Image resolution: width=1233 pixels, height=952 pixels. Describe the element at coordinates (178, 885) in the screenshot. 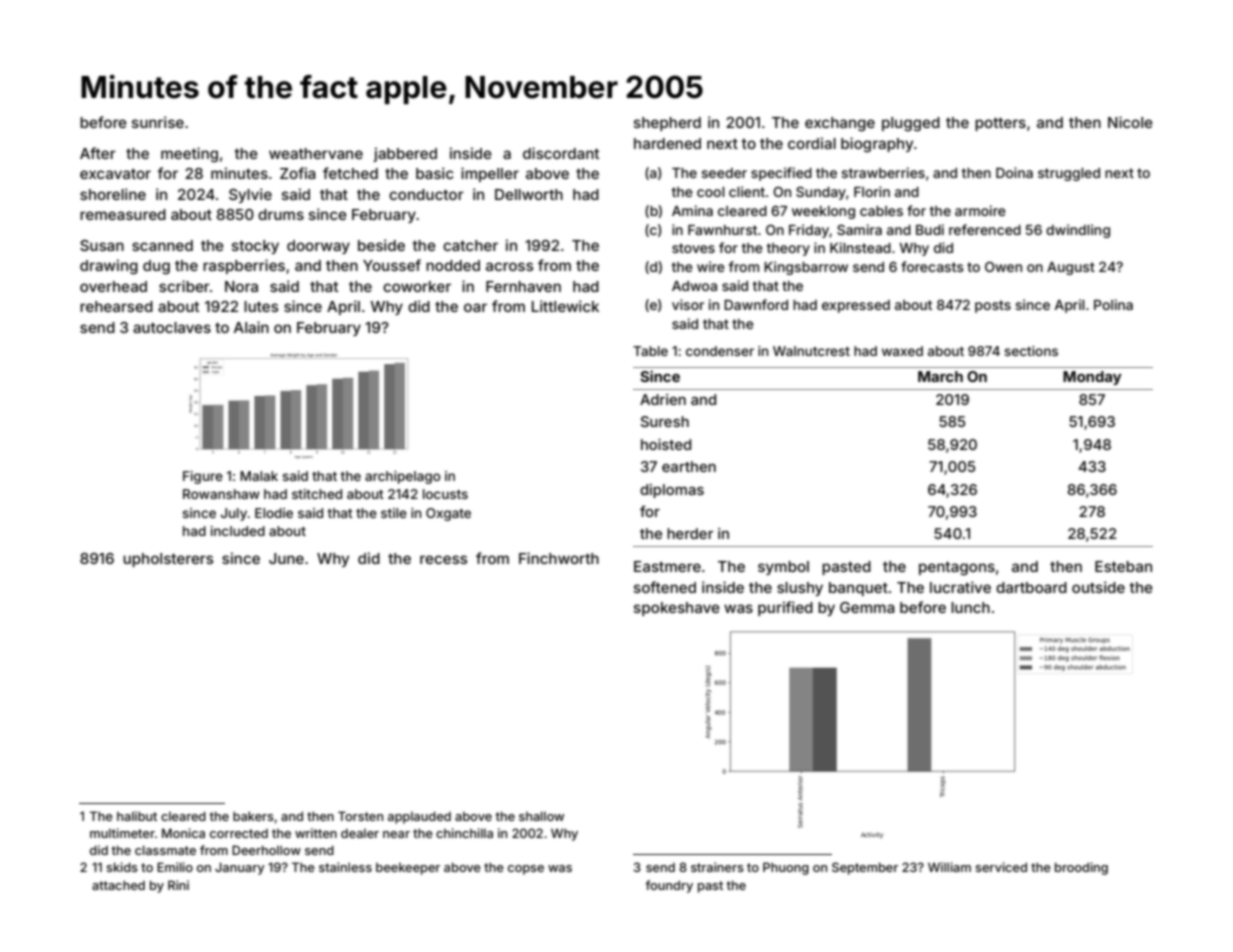

I see `Rini` at that location.
